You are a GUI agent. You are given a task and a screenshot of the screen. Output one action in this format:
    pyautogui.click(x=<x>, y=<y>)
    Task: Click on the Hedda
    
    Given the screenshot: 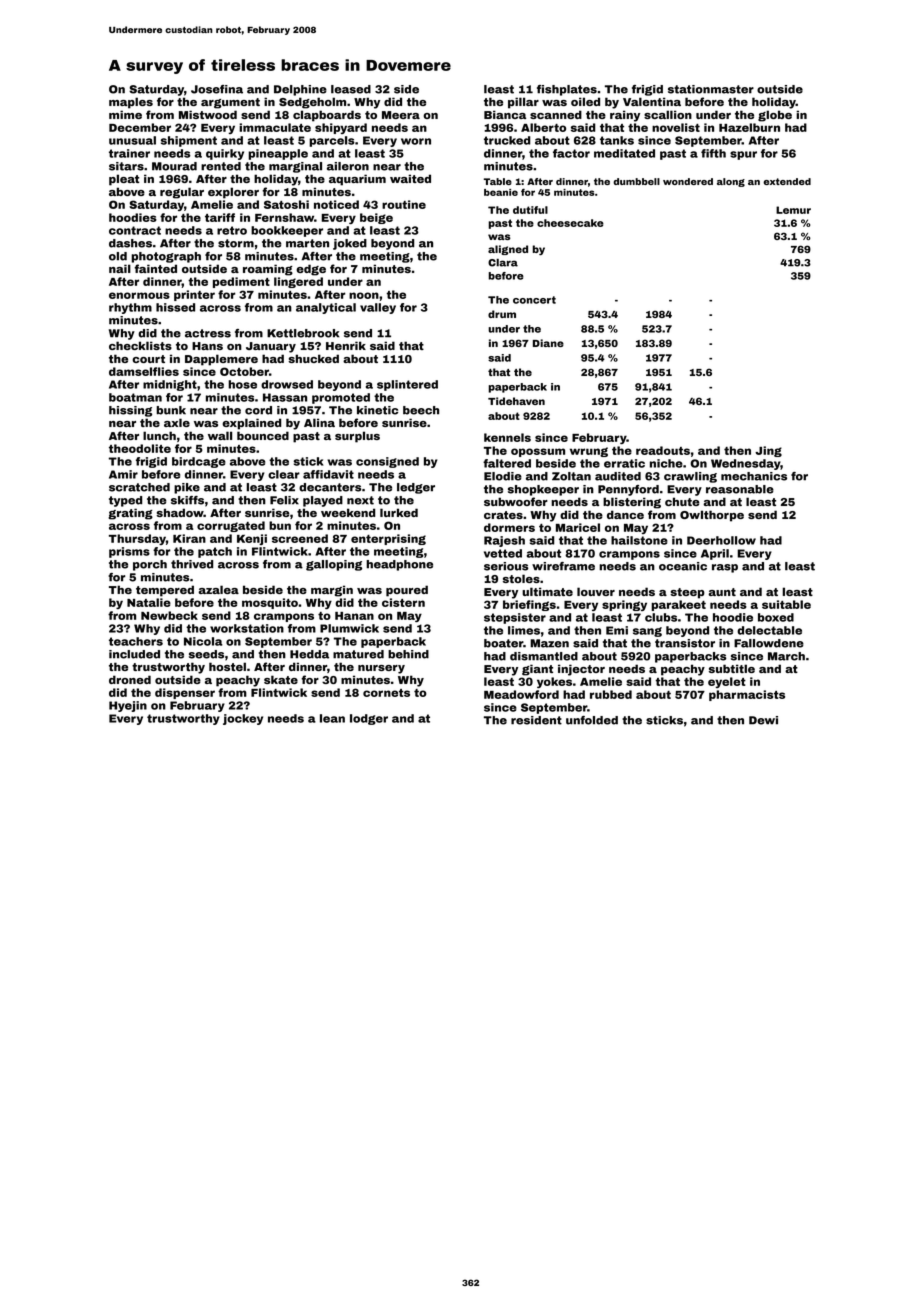 What is the action you would take?
    pyautogui.click(x=309, y=654)
